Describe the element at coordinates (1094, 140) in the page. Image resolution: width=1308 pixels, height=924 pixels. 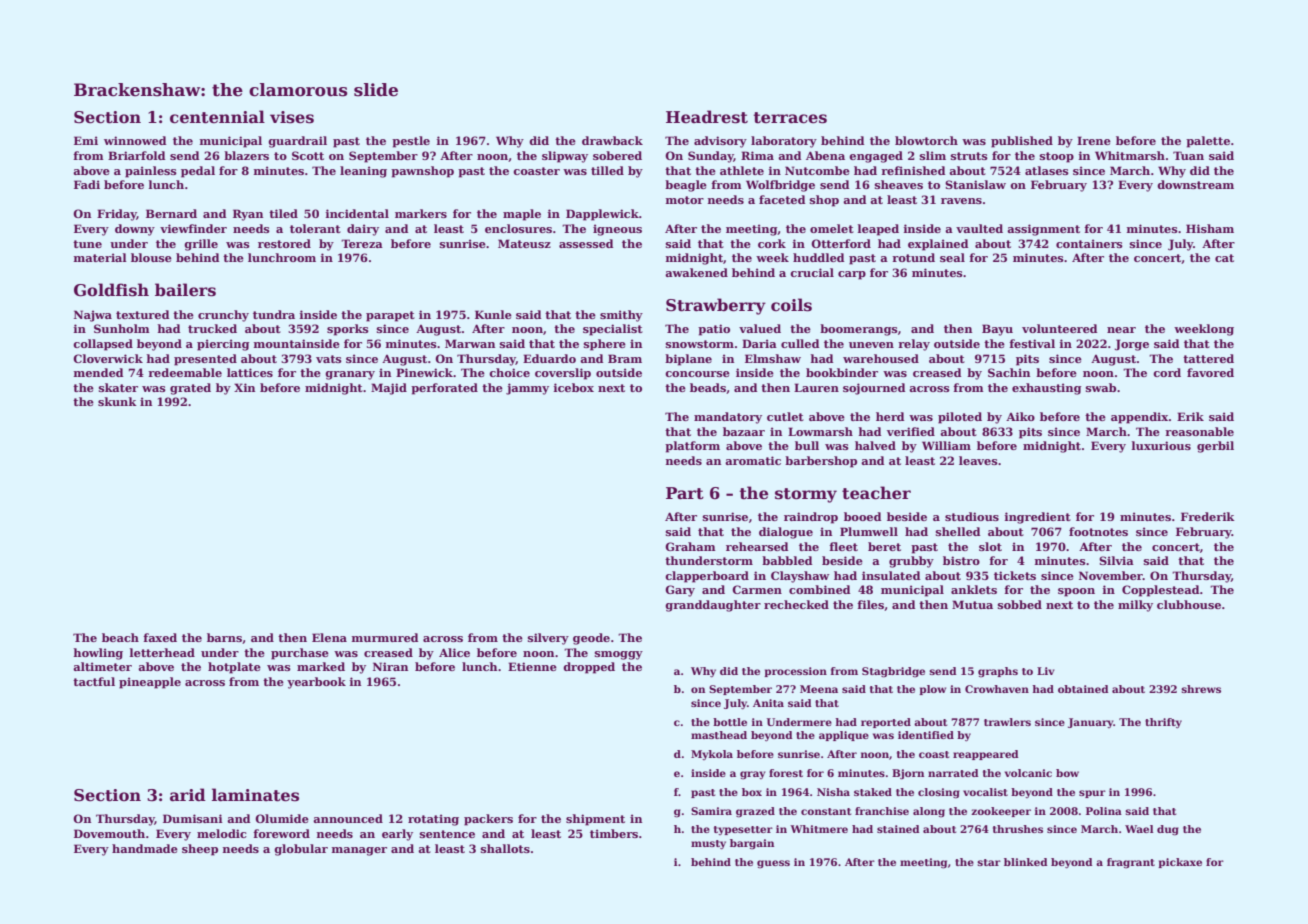
I see `Irene` at that location.
